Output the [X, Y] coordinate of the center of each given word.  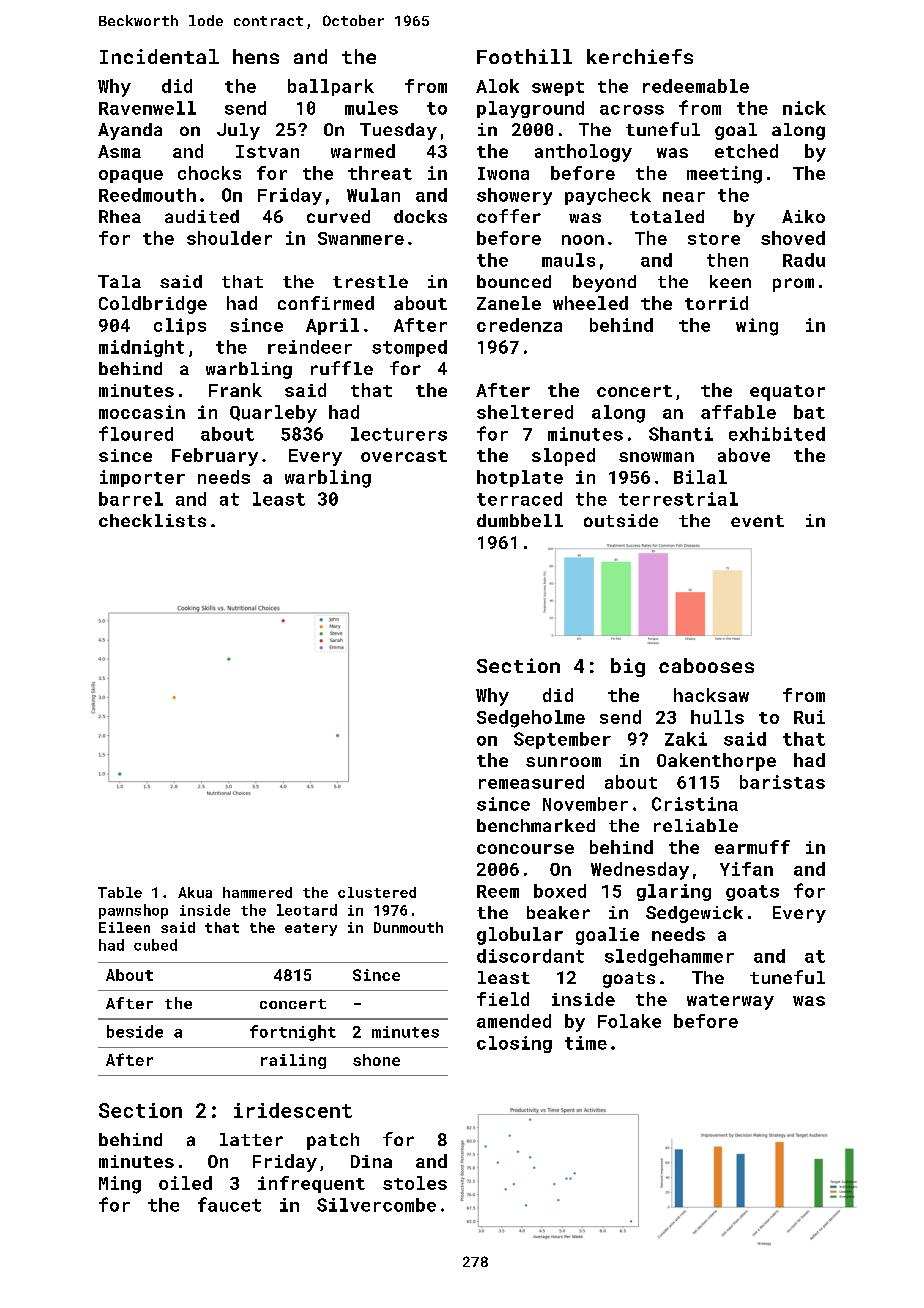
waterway [730, 1002]
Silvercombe [376, 1205]
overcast [404, 456]
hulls [717, 717]
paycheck [608, 196]
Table [120, 892]
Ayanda [130, 131]
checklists [152, 520]
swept [558, 88]
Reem [498, 891]
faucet [229, 1204]
